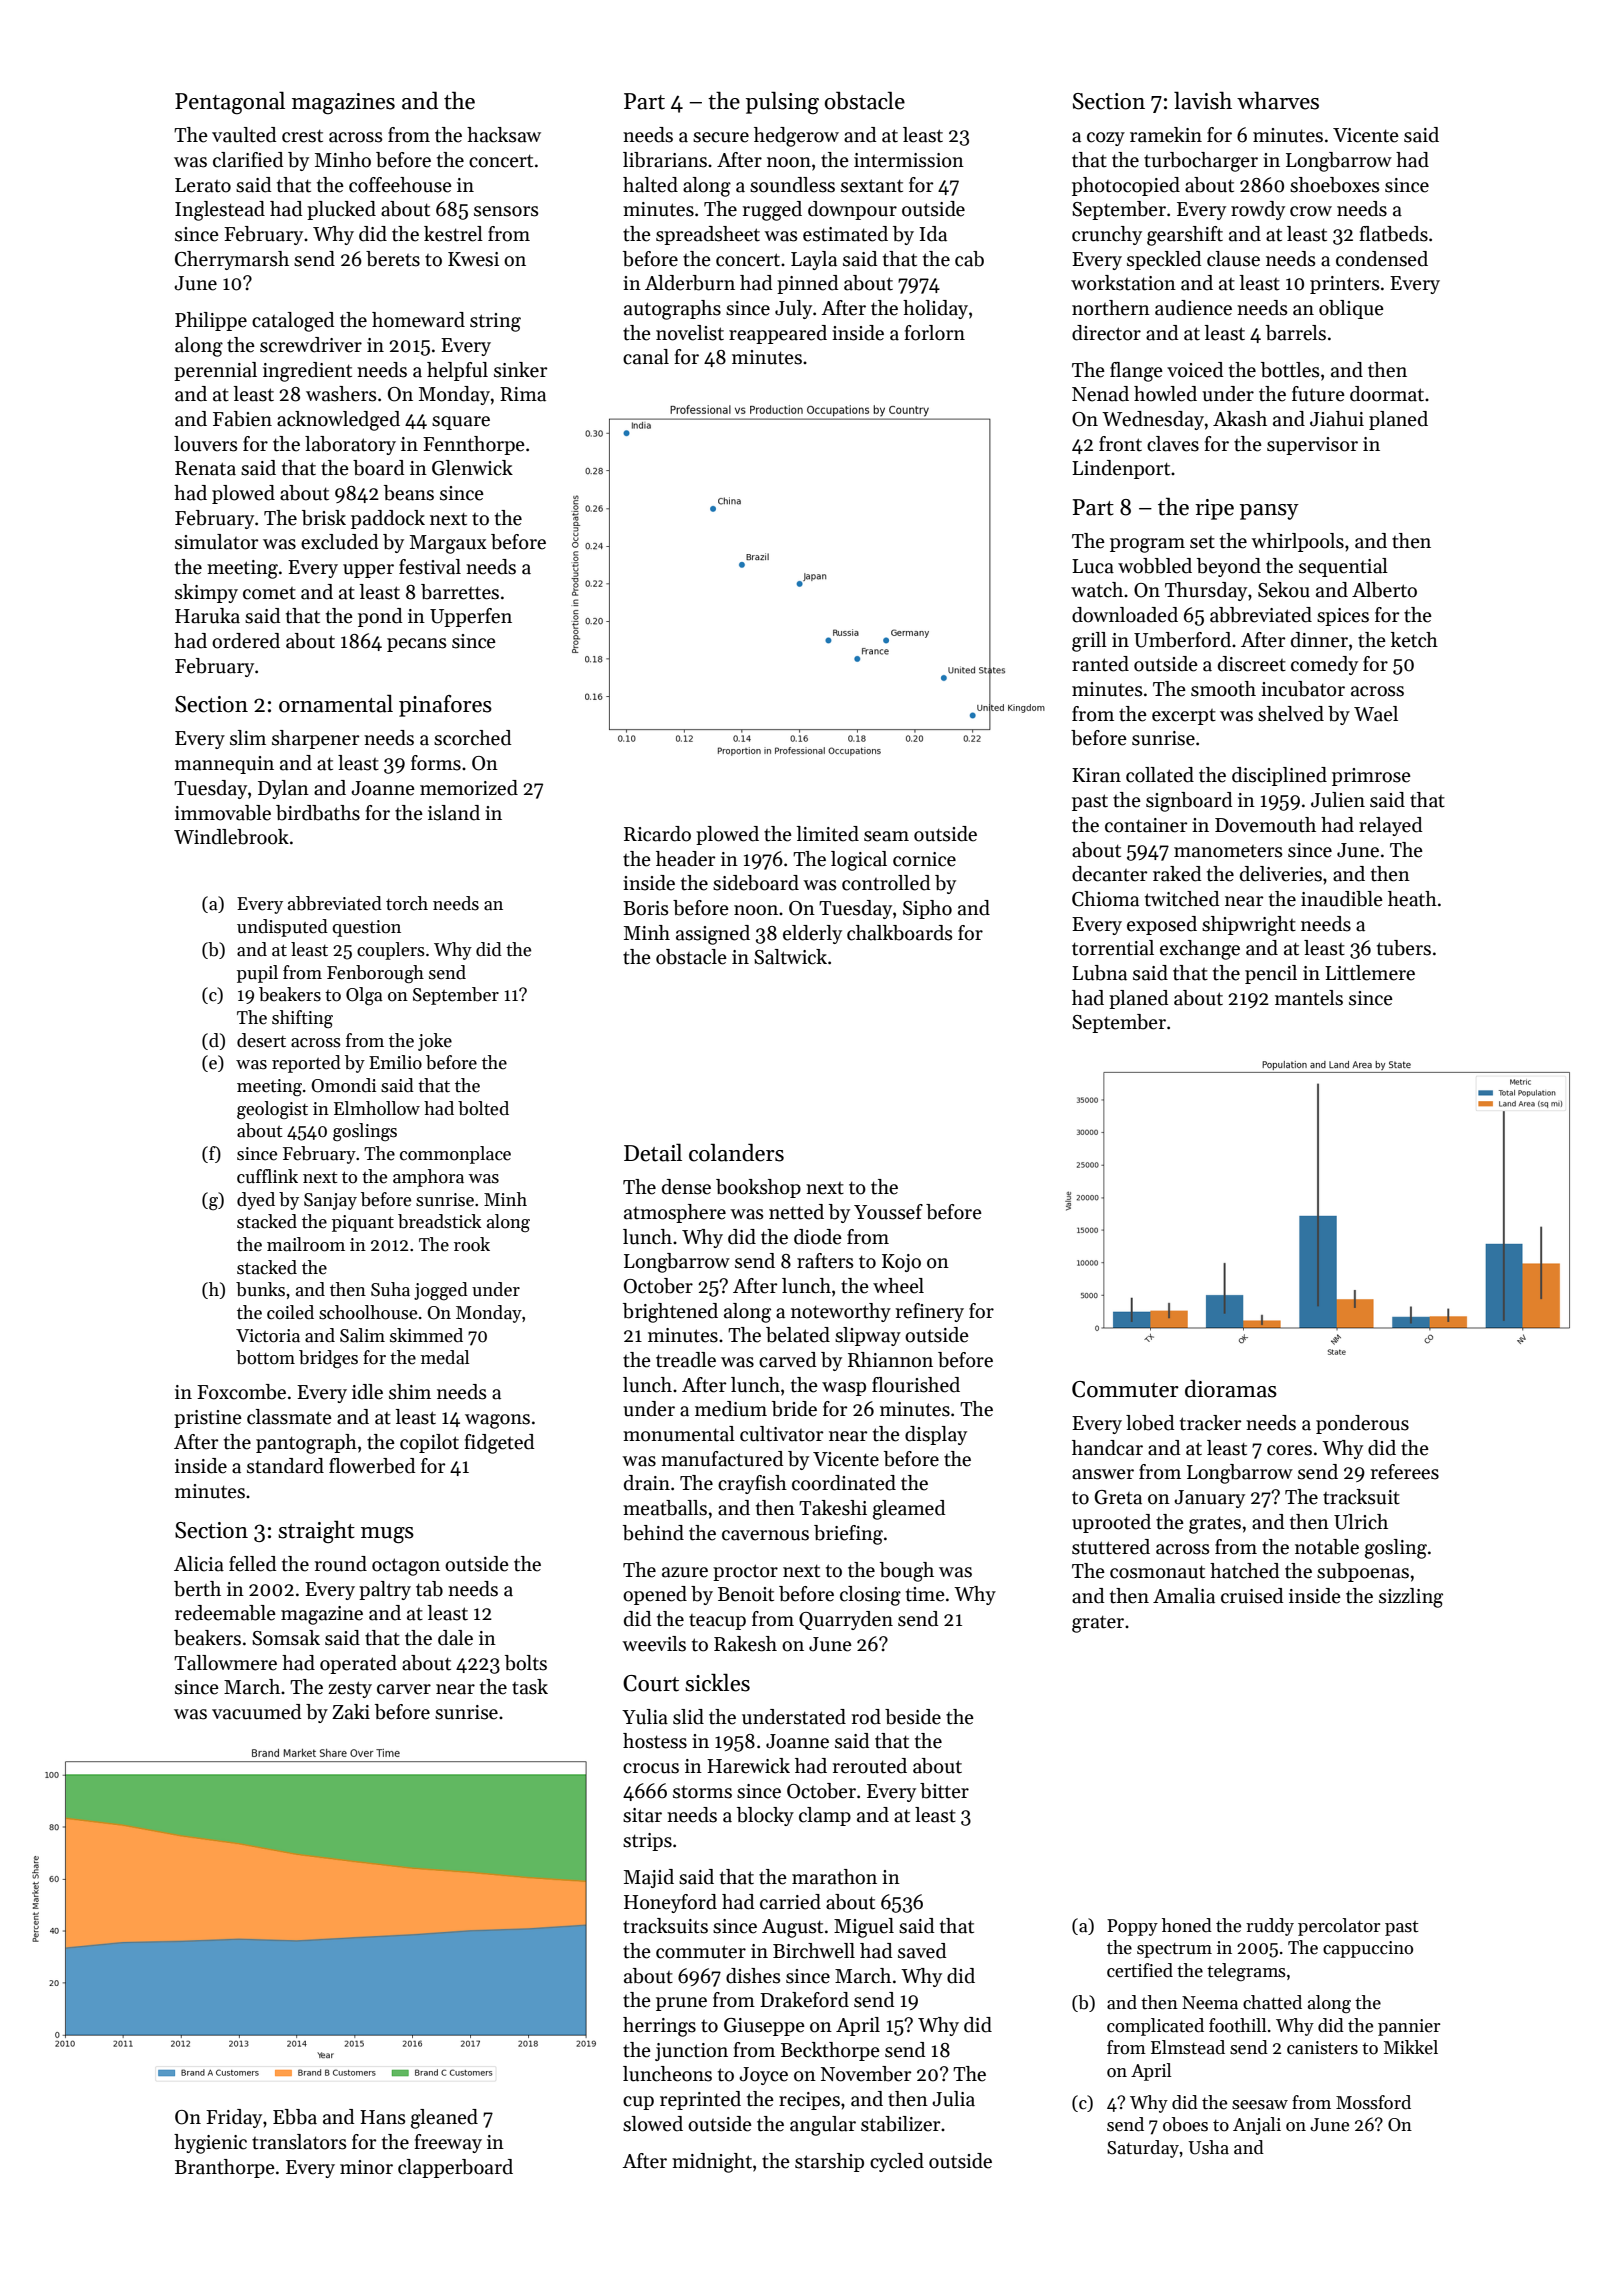  What do you see at coordinates (1278, 100) in the screenshot?
I see `wharves` at bounding box center [1278, 100].
